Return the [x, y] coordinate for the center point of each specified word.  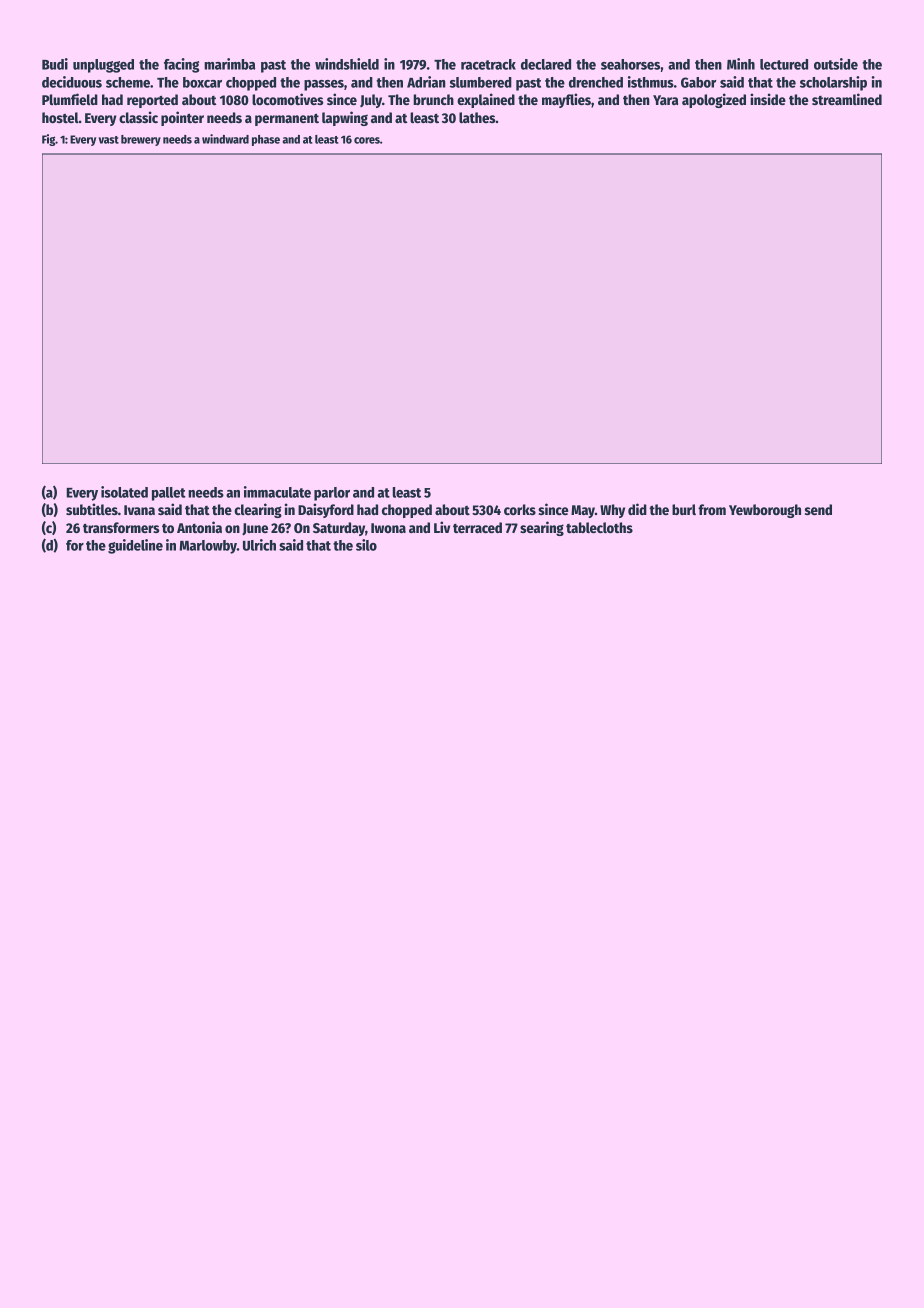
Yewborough [765, 511]
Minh [741, 64]
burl [684, 509]
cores [367, 140]
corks [520, 509]
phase [266, 140]
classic [138, 117]
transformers [121, 527]
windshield [347, 64]
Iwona [388, 528]
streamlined [847, 99]
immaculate [277, 492]
